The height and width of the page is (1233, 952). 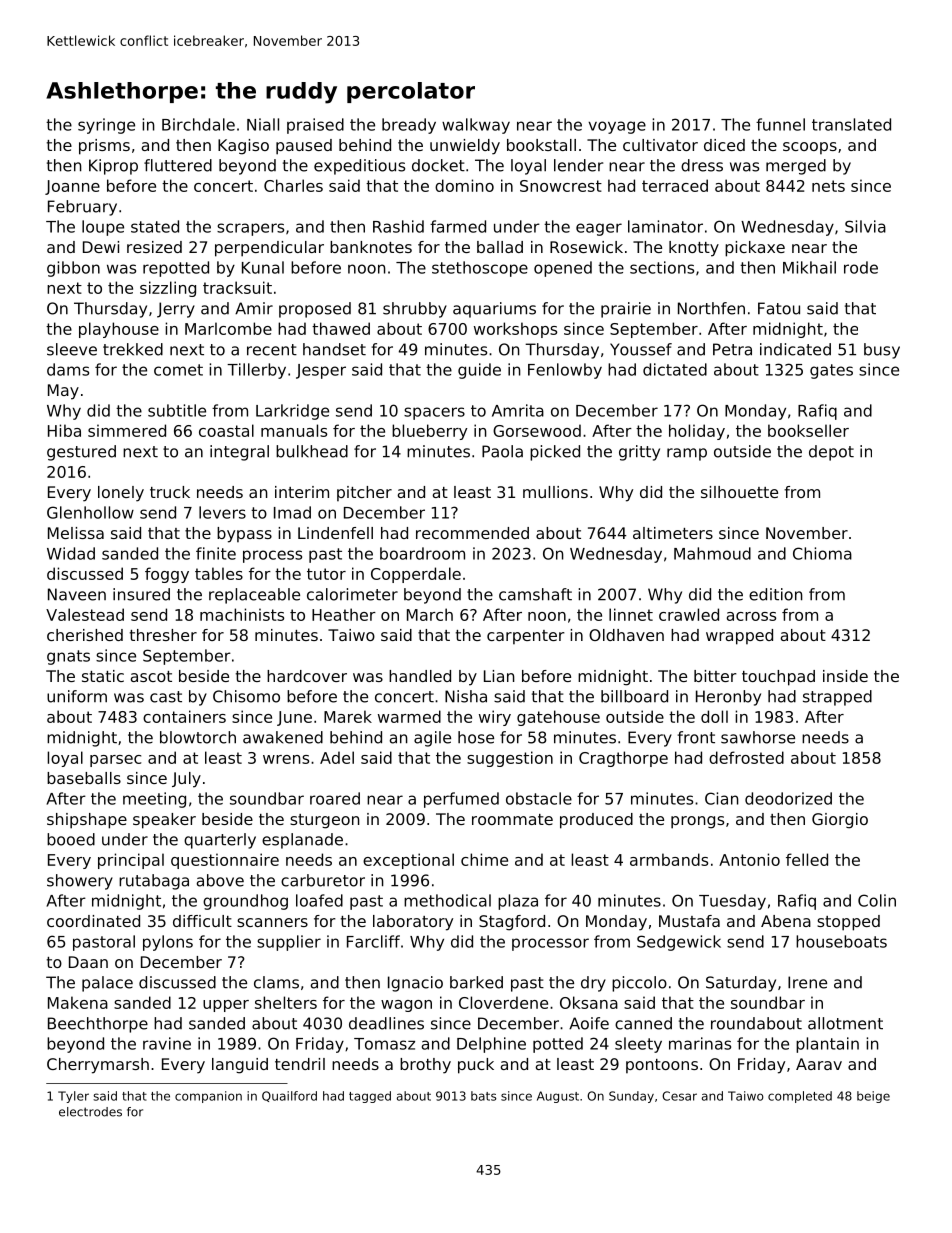 I want to click on roommate, so click(x=512, y=819).
